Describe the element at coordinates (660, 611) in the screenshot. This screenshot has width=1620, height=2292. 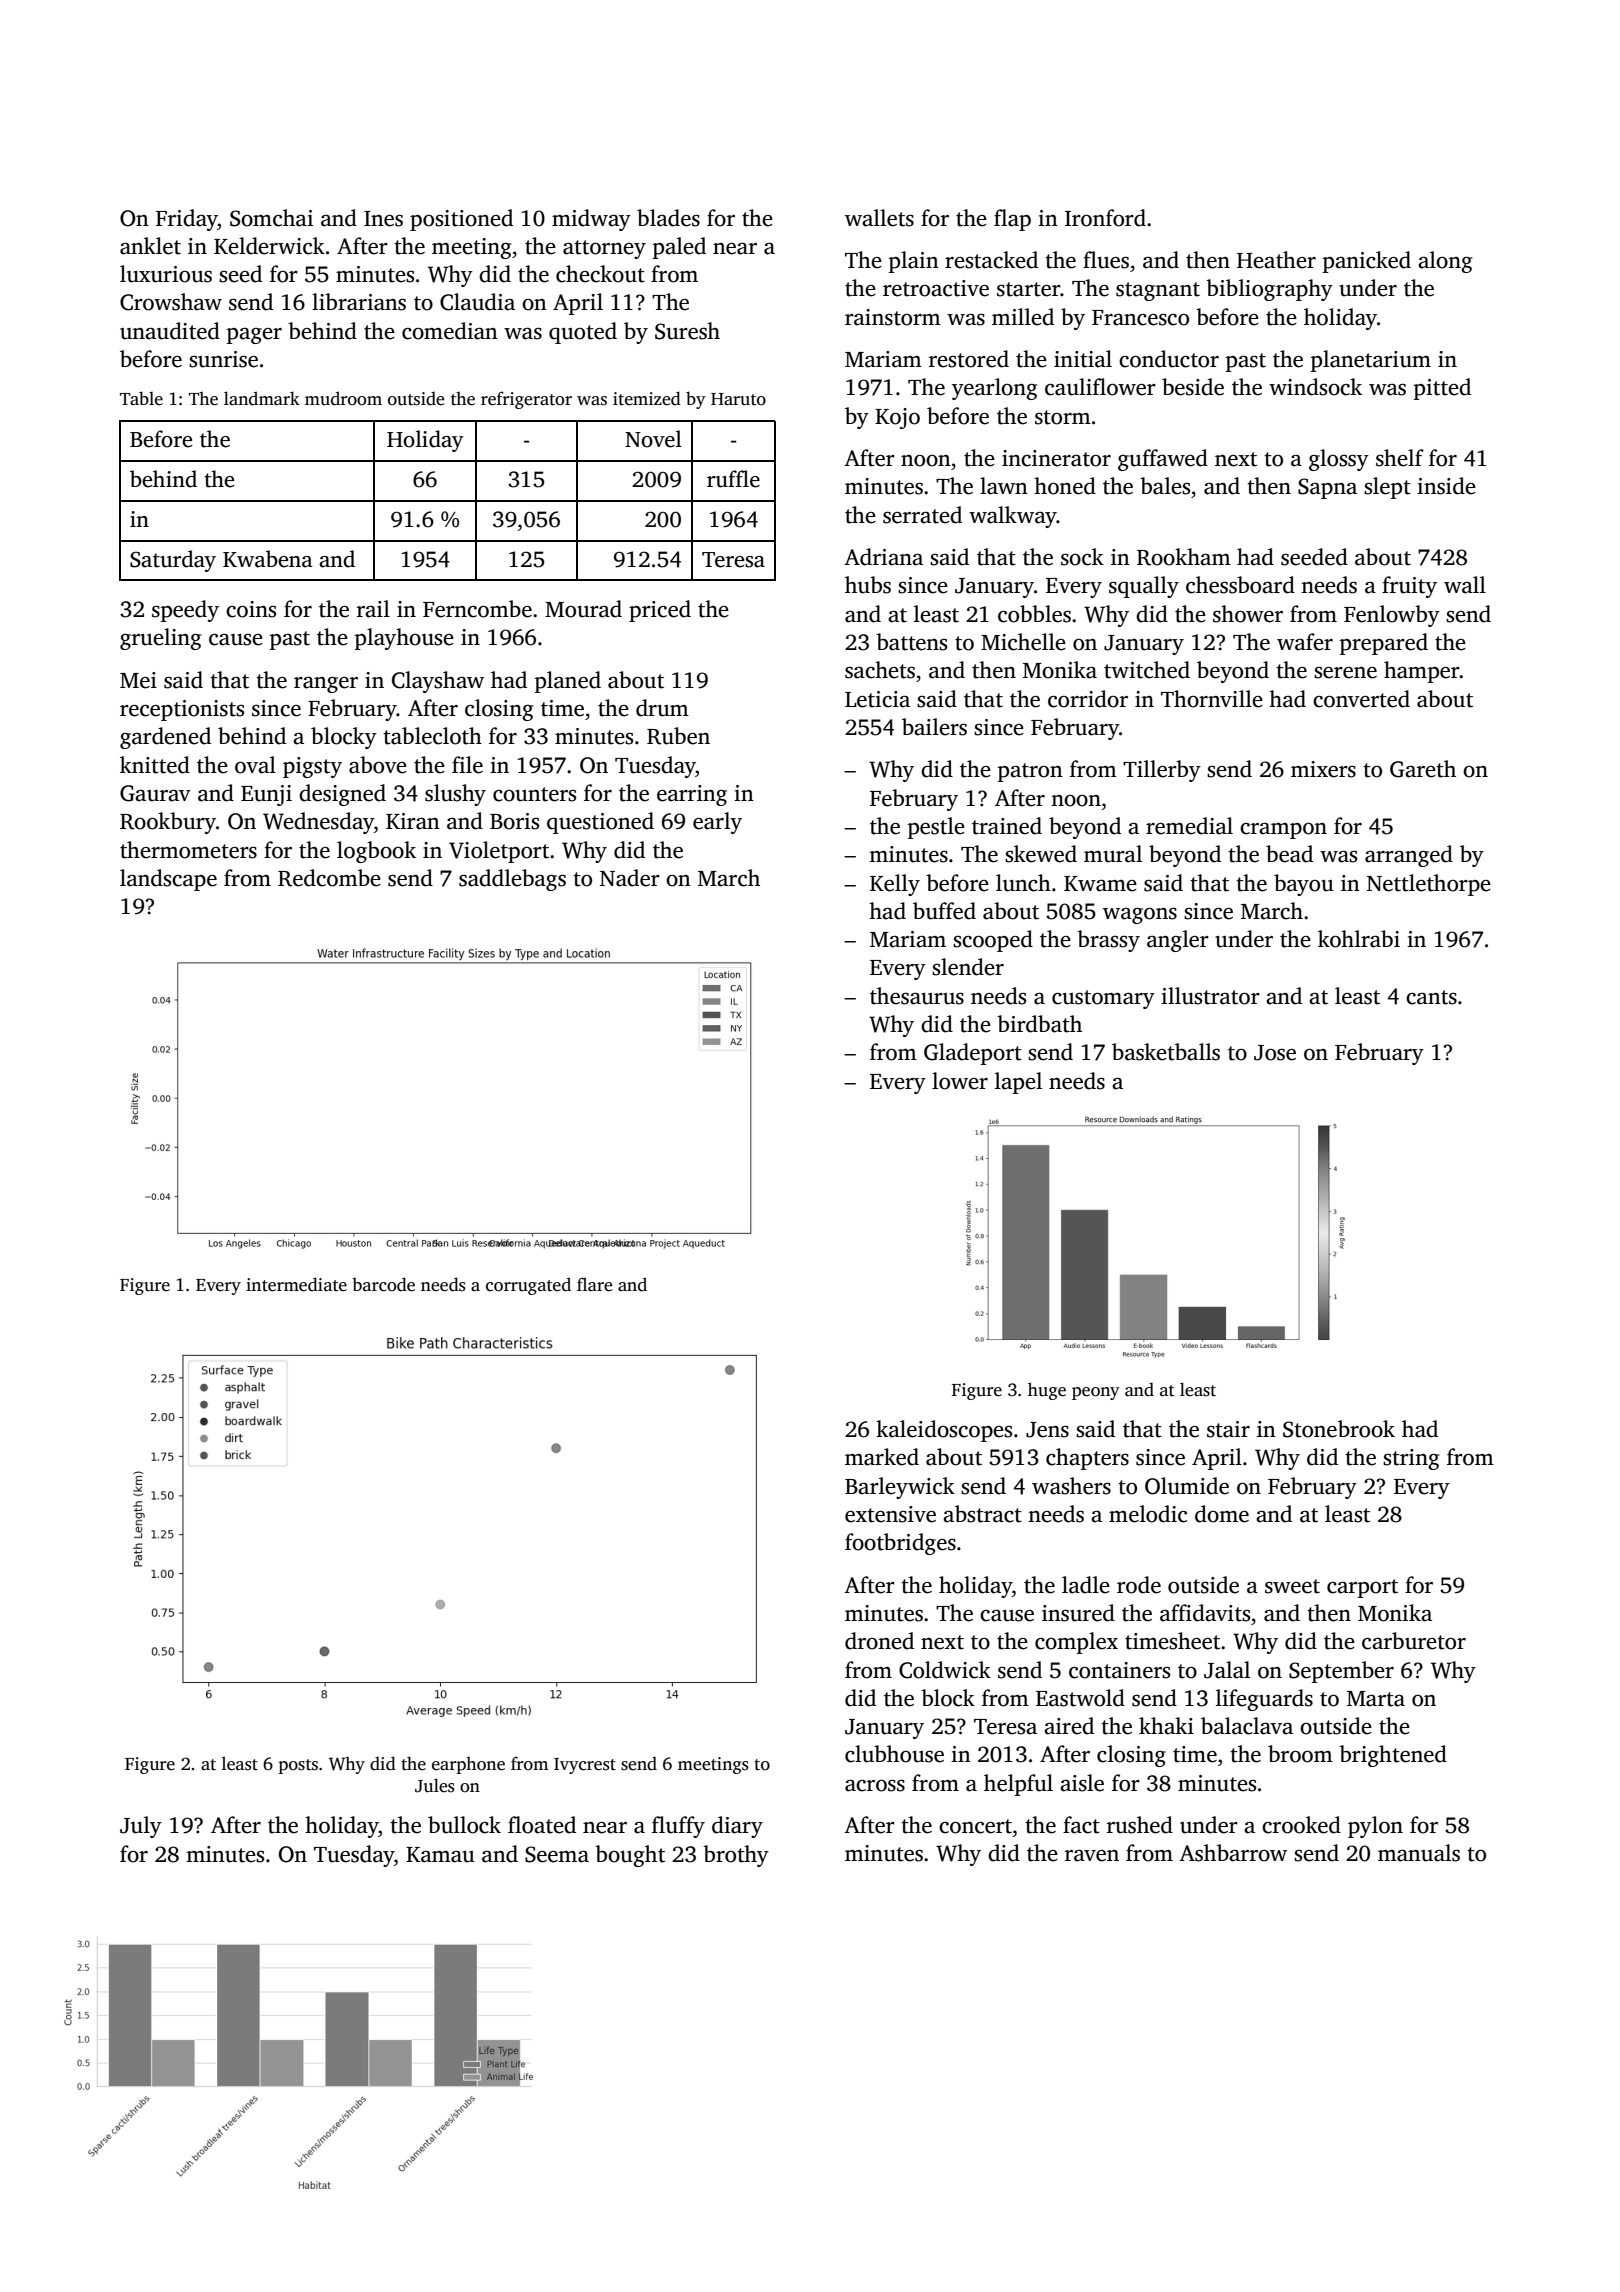
I see `priced` at that location.
